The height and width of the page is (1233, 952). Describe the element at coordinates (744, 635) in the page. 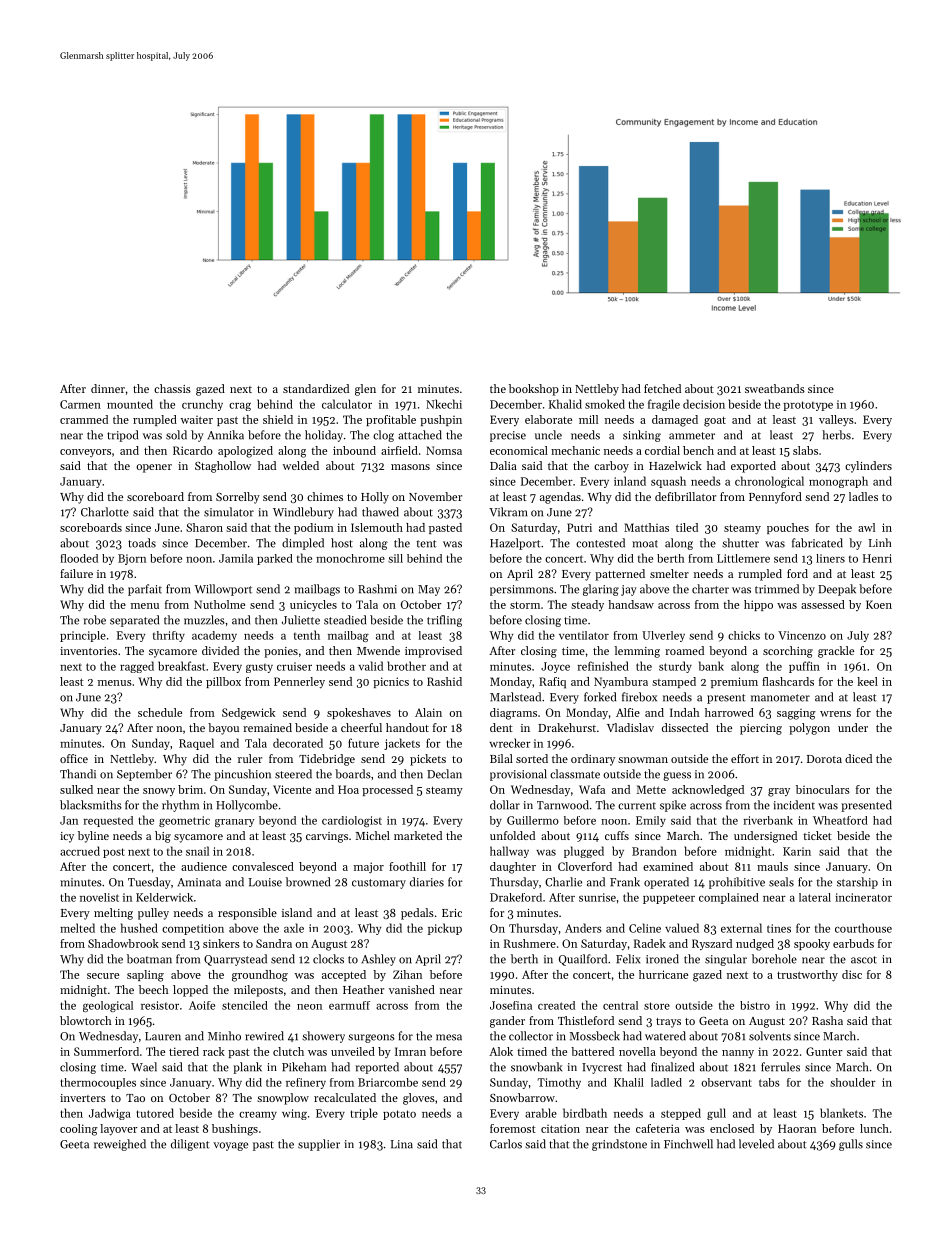

I see `chicks` at that location.
